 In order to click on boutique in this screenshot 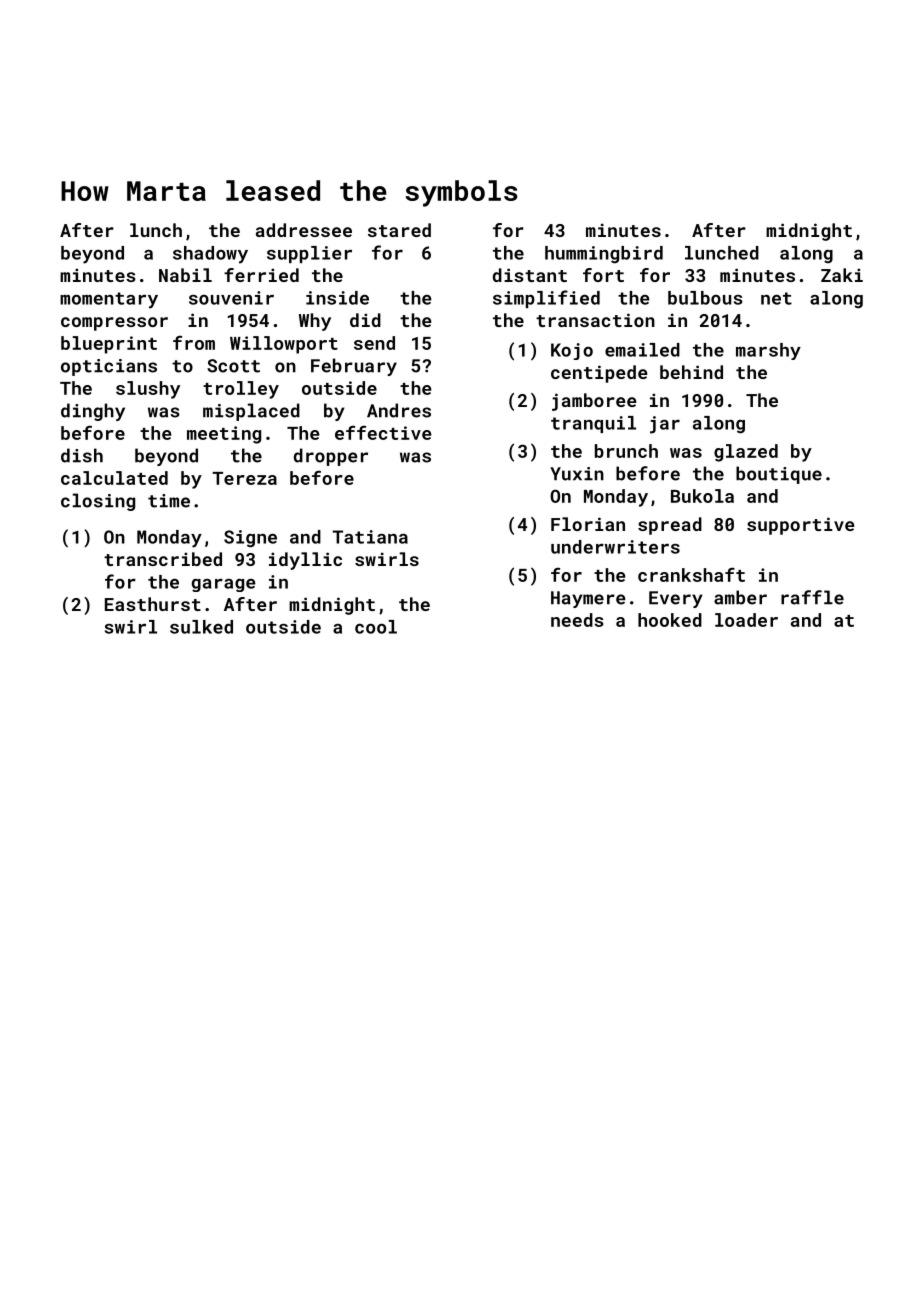, I will do `click(779, 475)`.
